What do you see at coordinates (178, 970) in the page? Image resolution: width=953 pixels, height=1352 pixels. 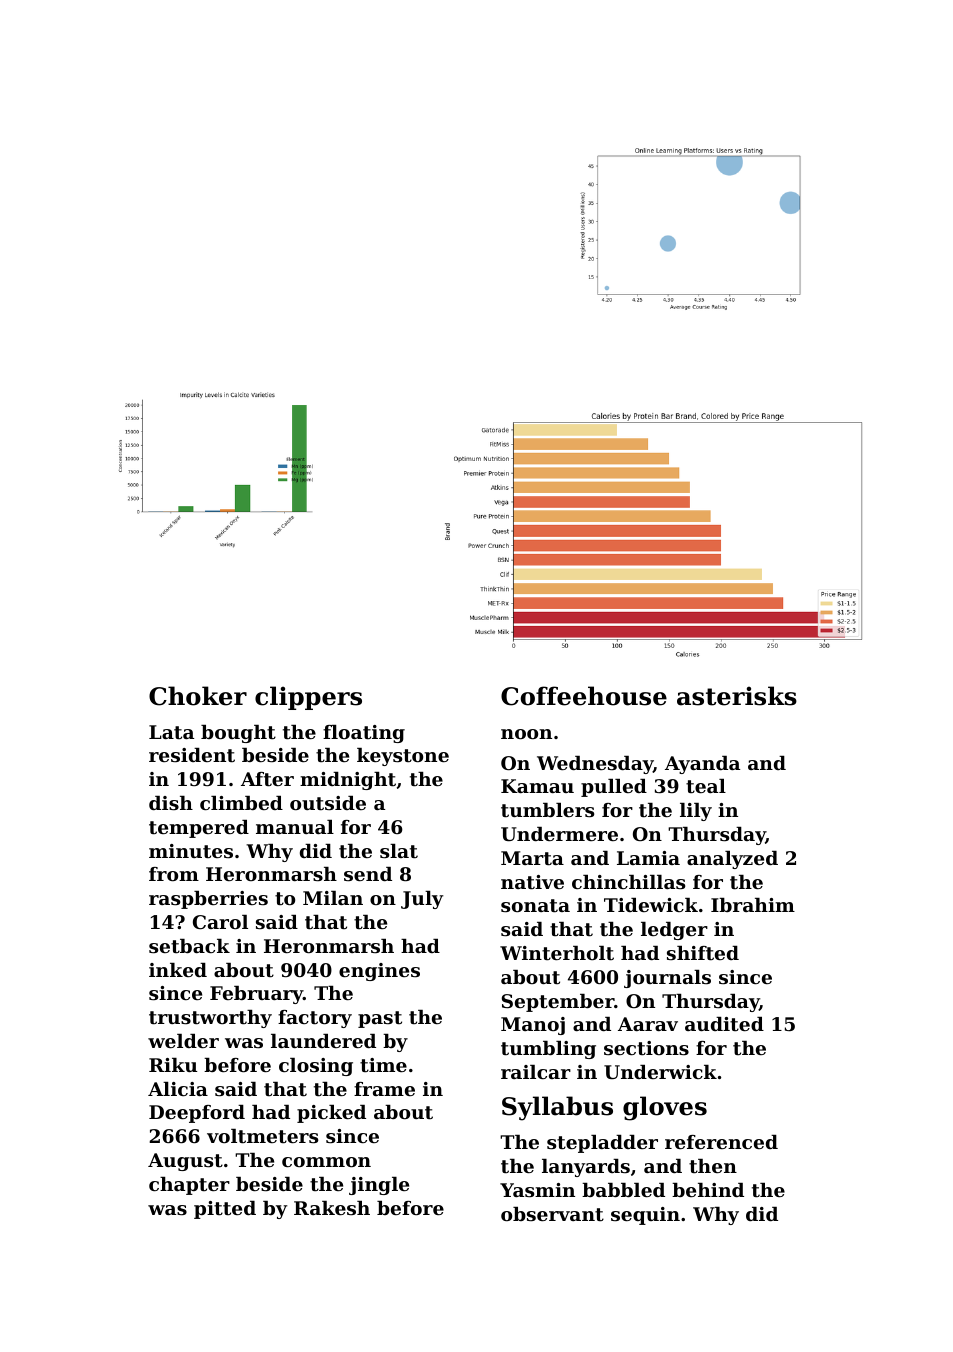 I see `inked` at bounding box center [178, 970].
